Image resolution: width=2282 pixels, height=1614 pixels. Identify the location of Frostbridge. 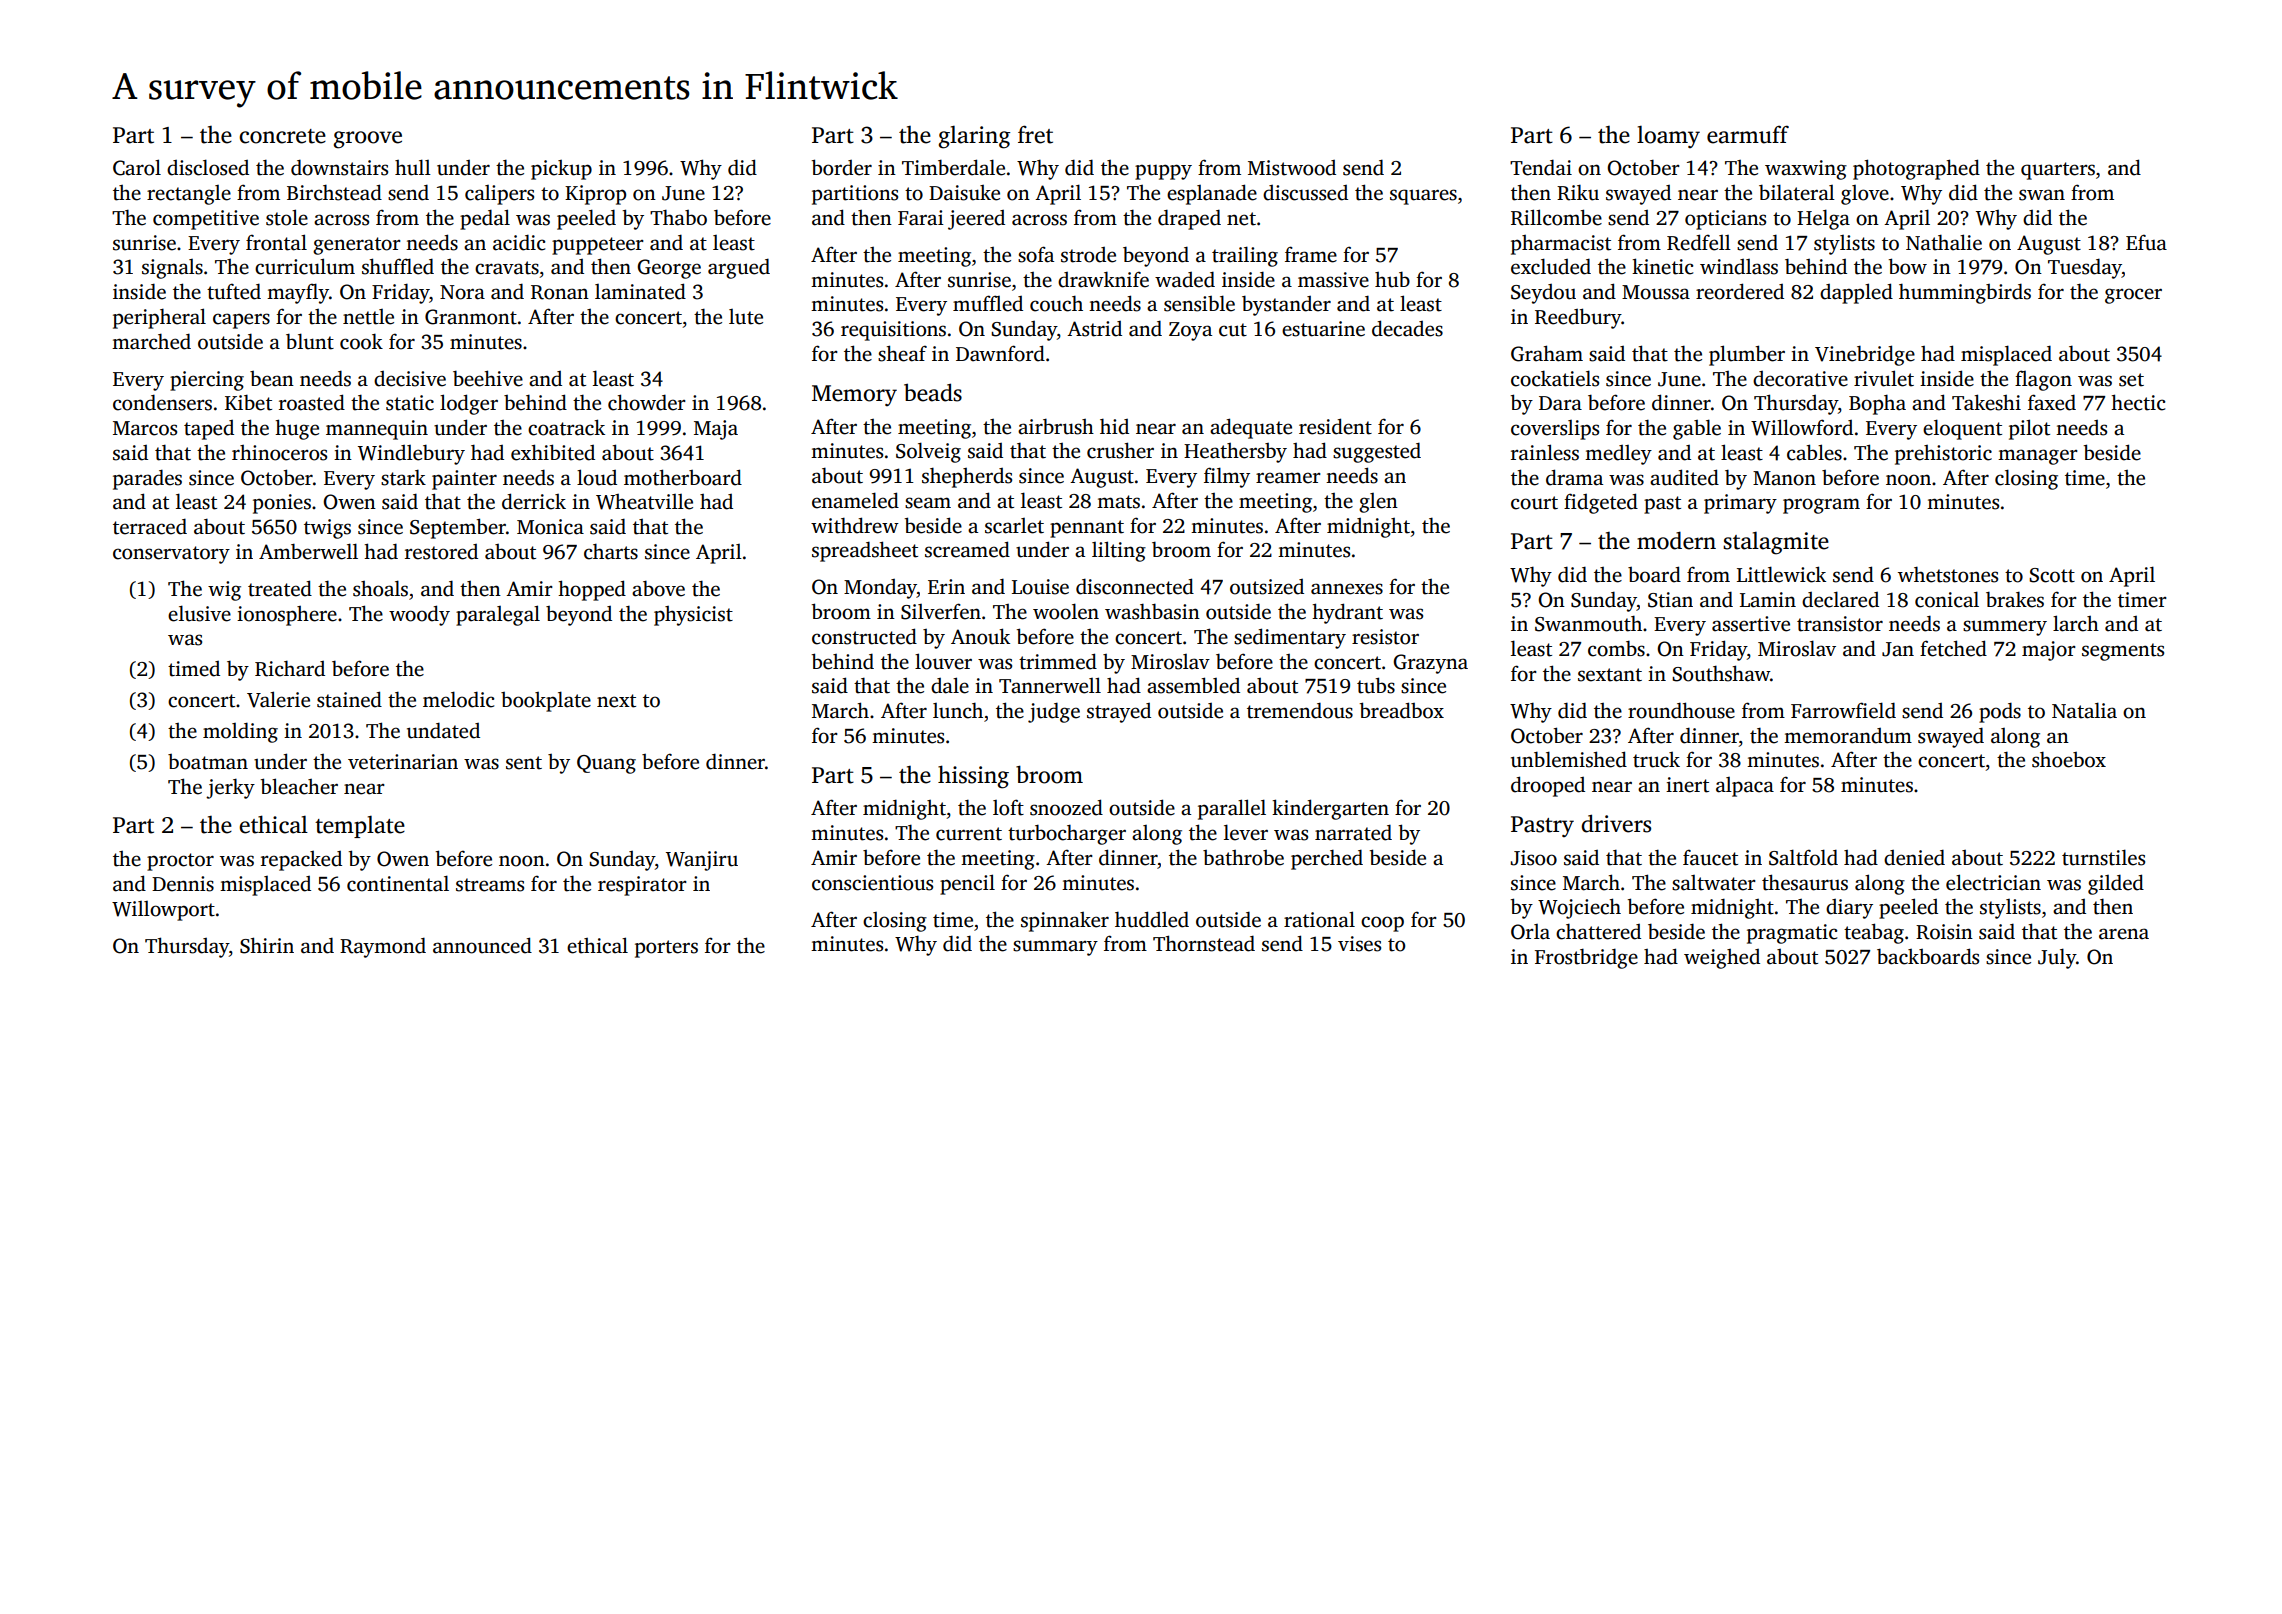
(1586, 958).
